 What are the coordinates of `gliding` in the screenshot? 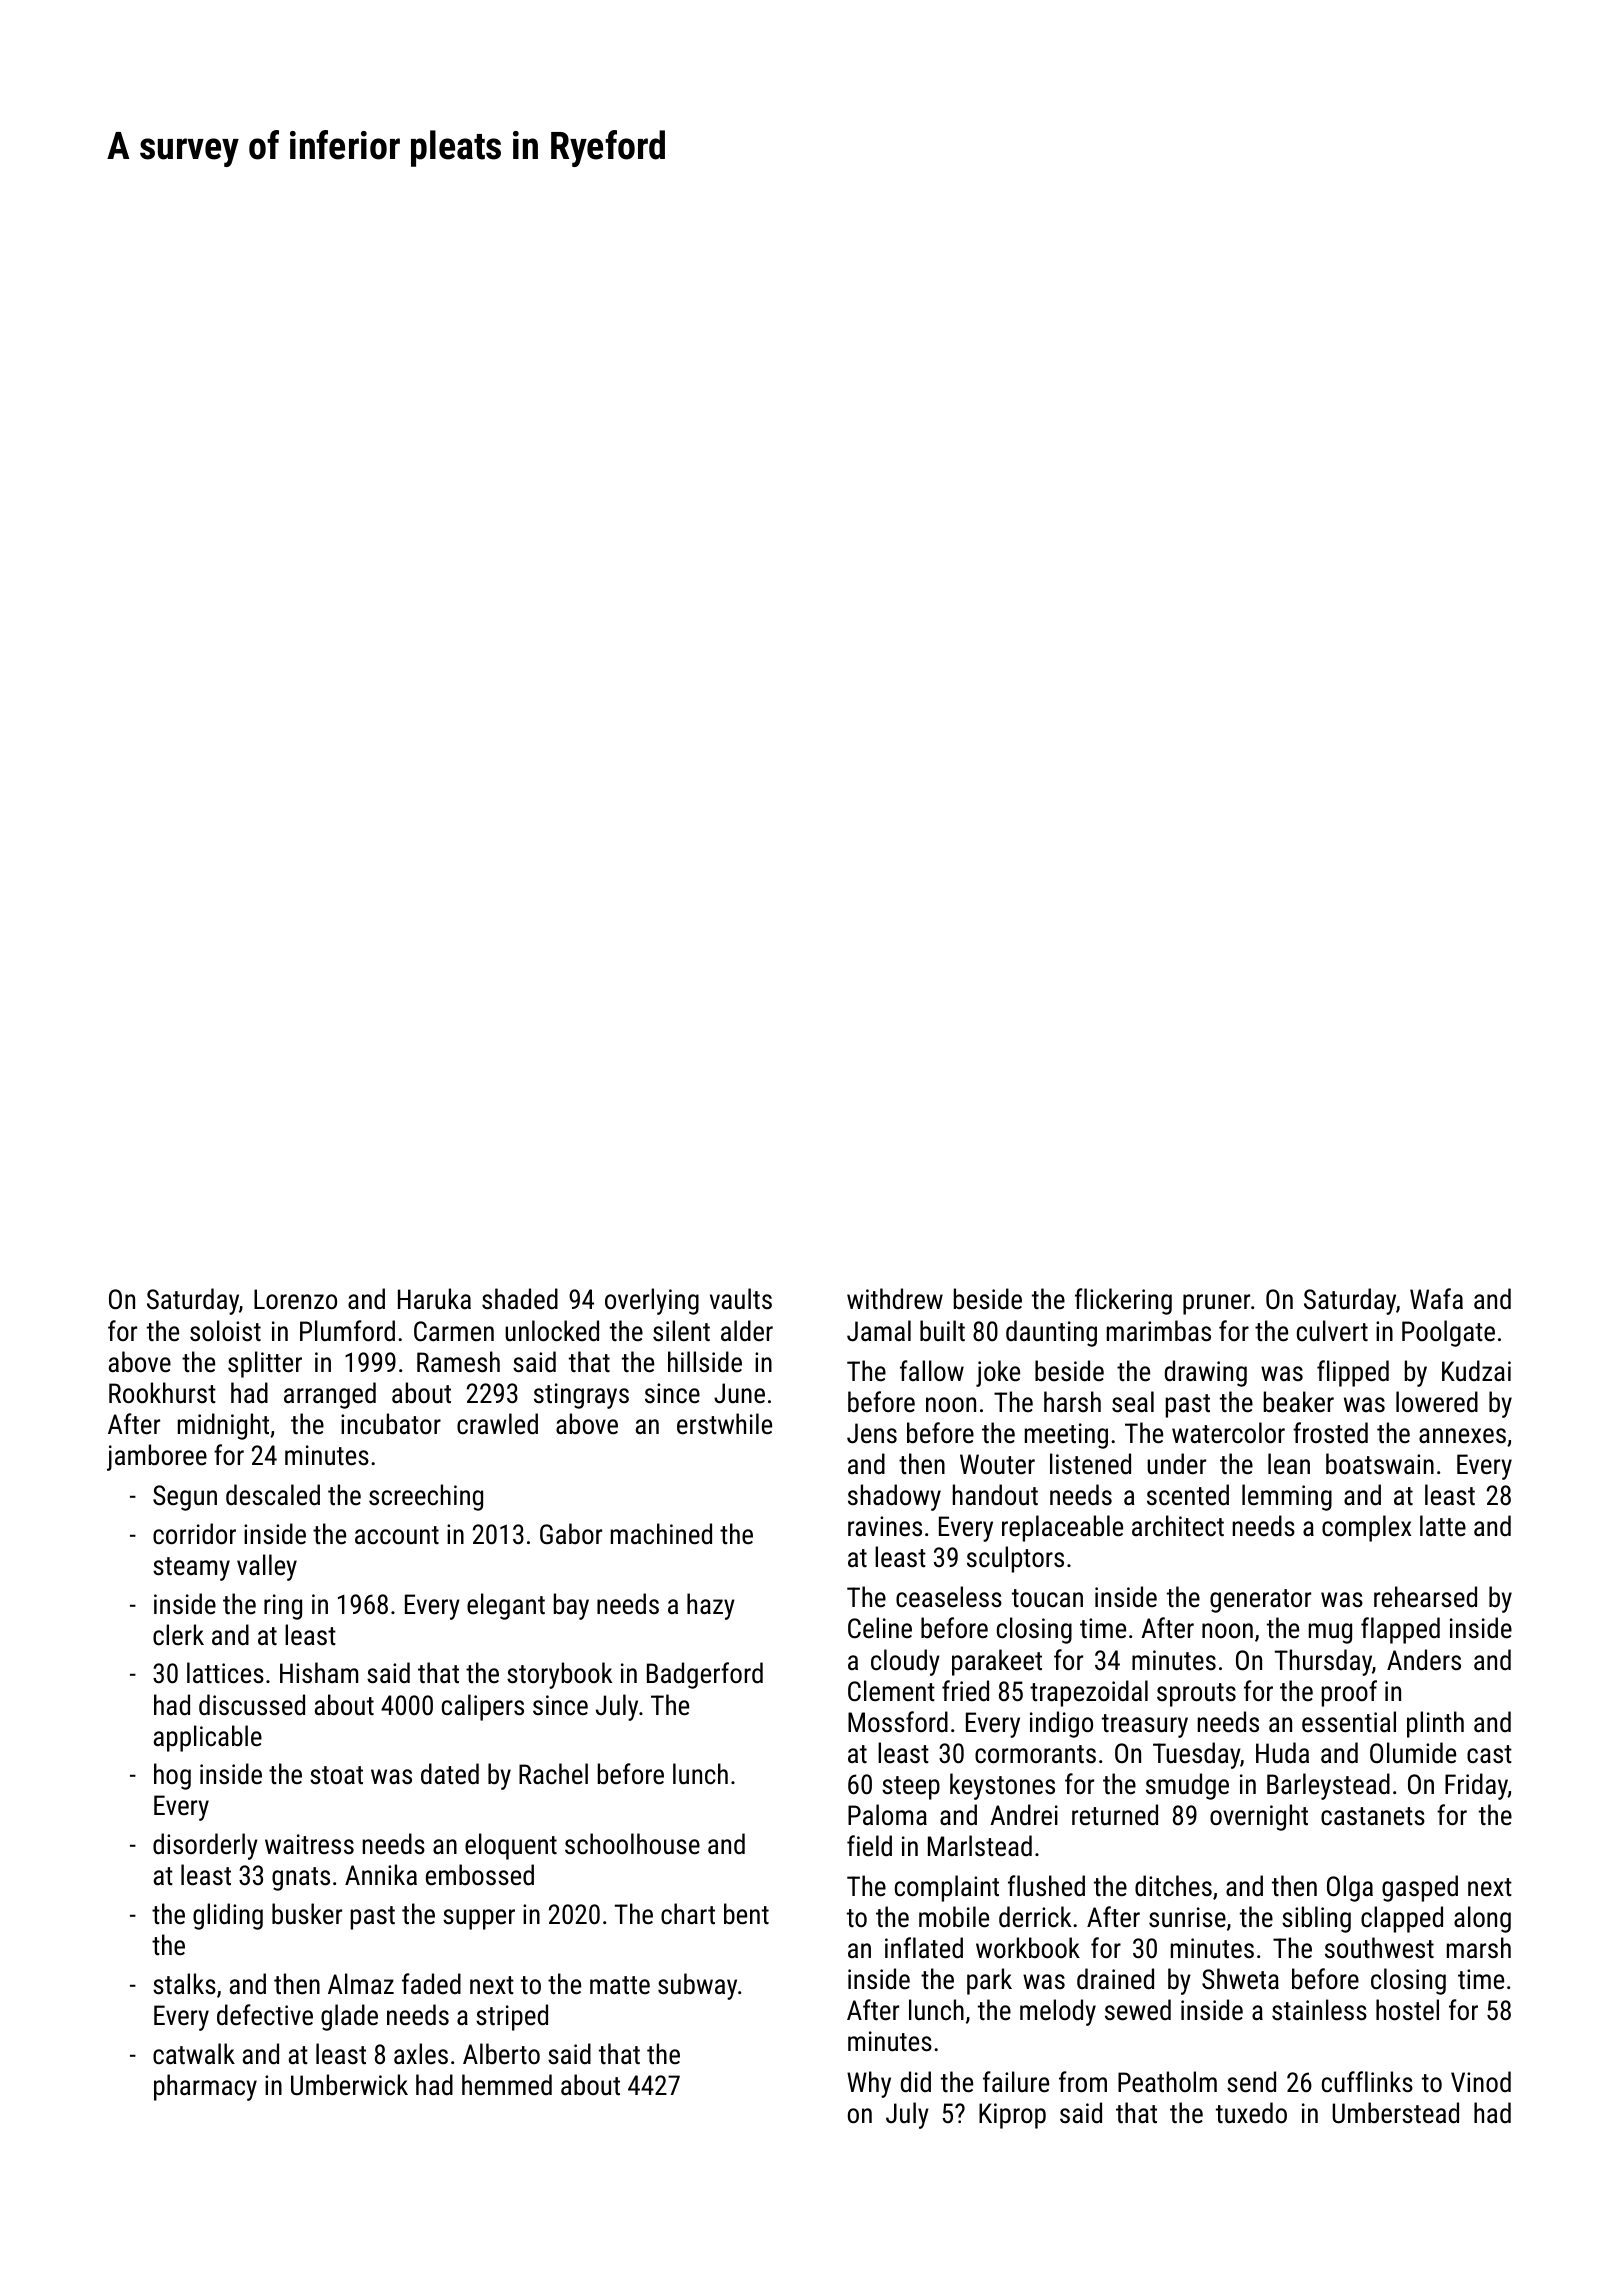 It's located at (228, 1916).
